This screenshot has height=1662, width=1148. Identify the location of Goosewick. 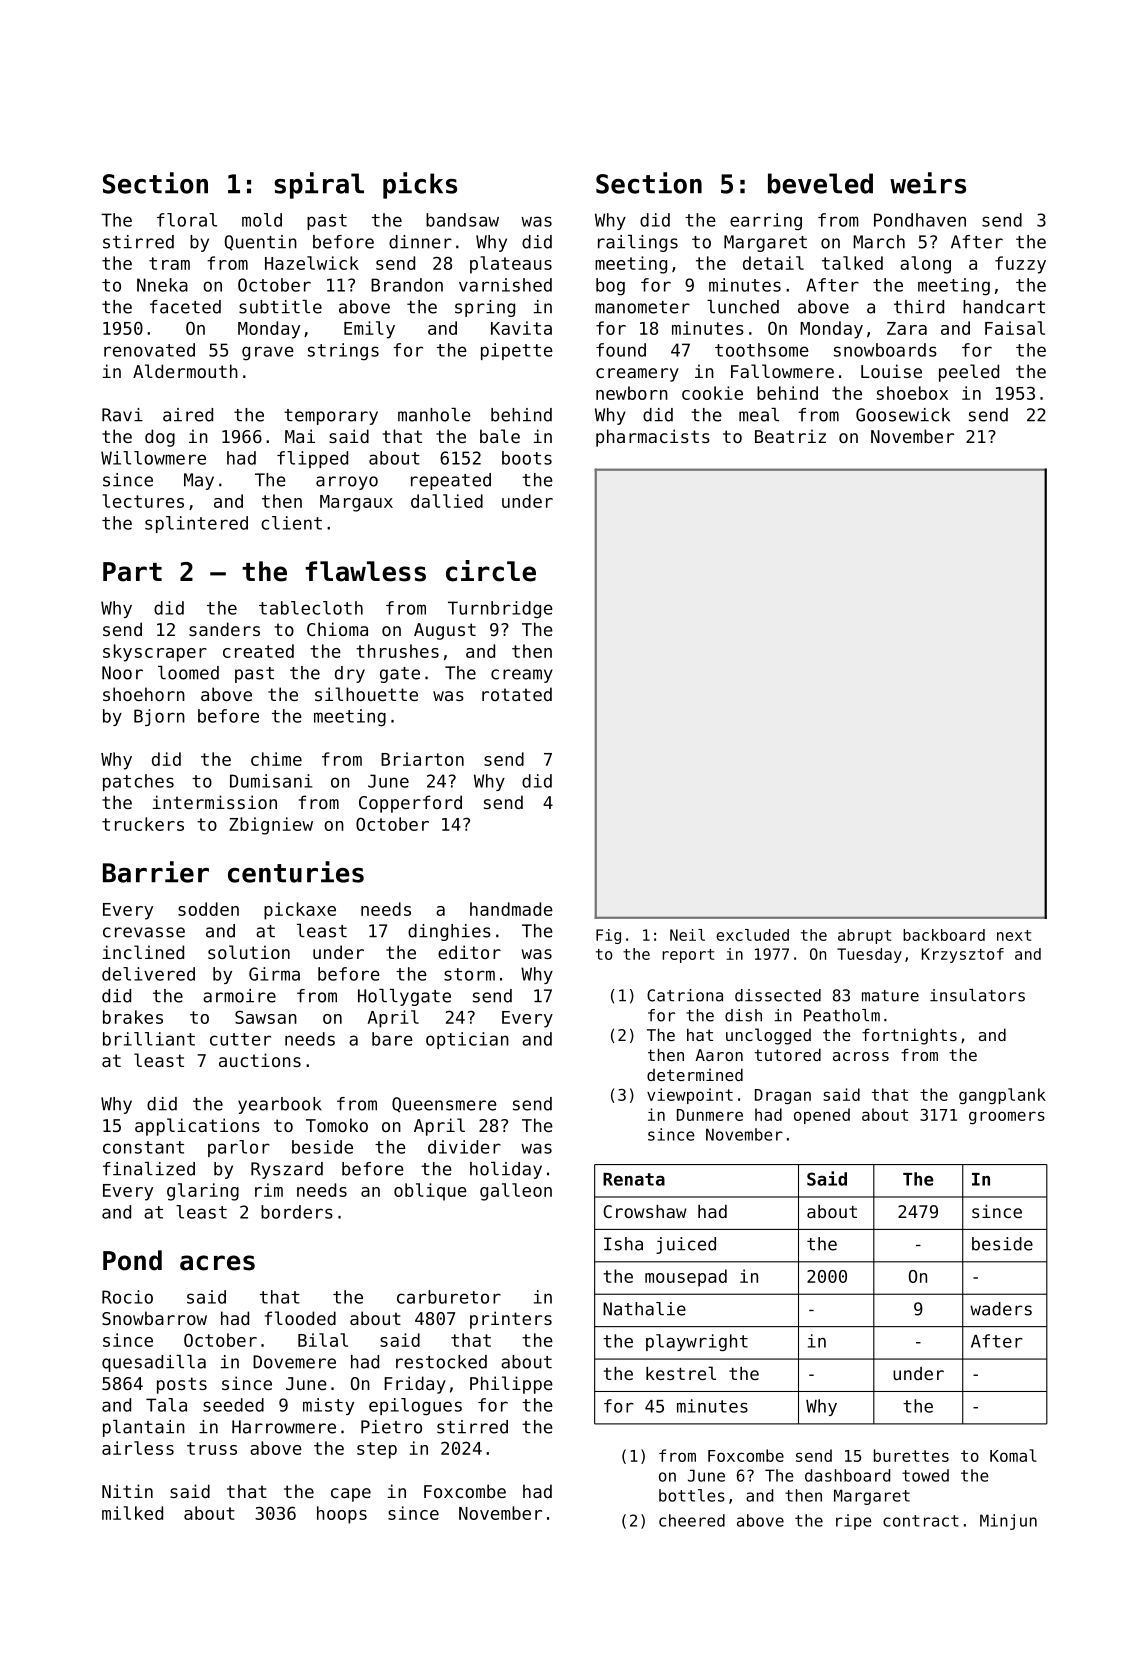
(903, 415).
